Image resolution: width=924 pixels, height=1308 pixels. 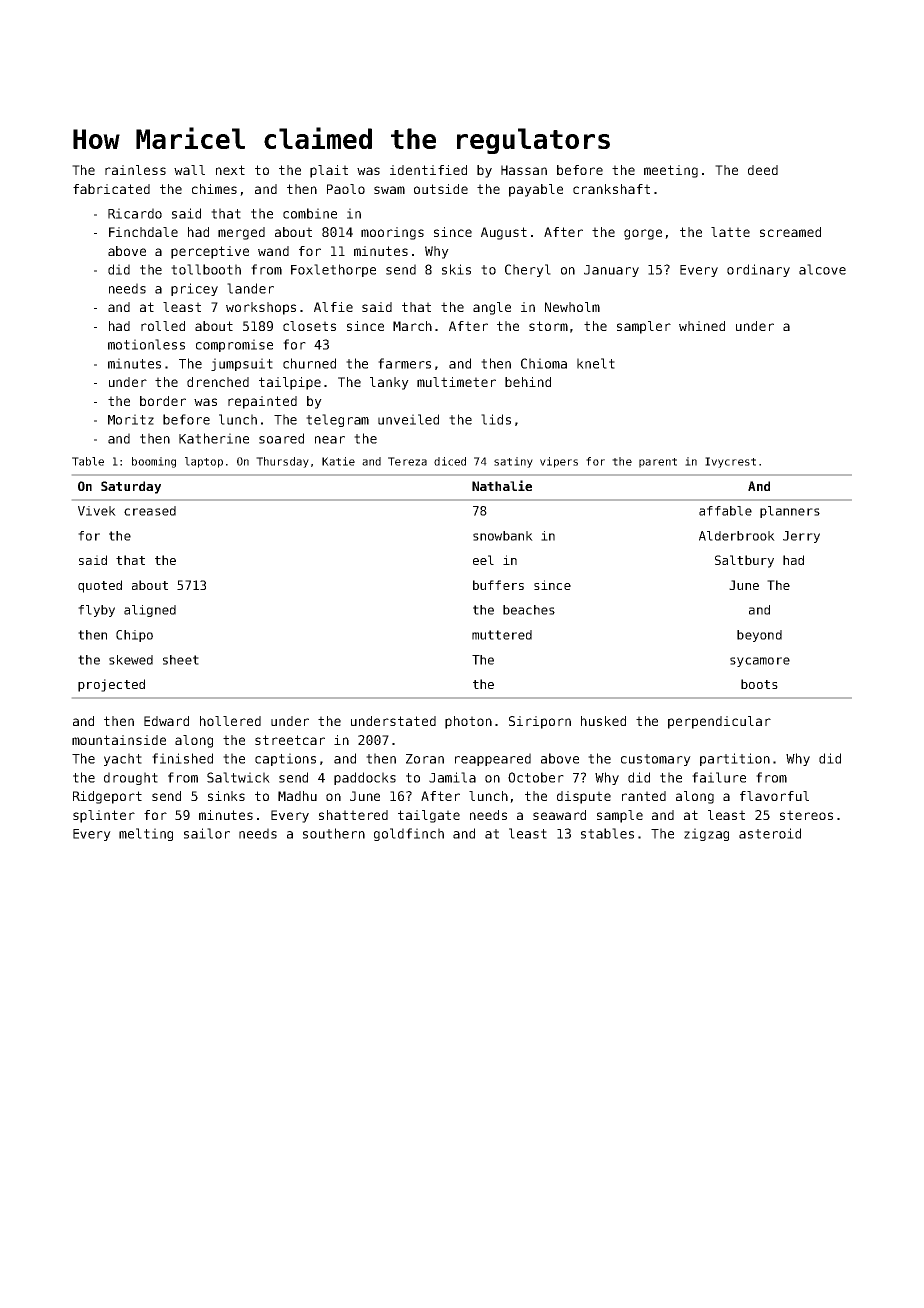 I want to click on partition, so click(x=735, y=759).
